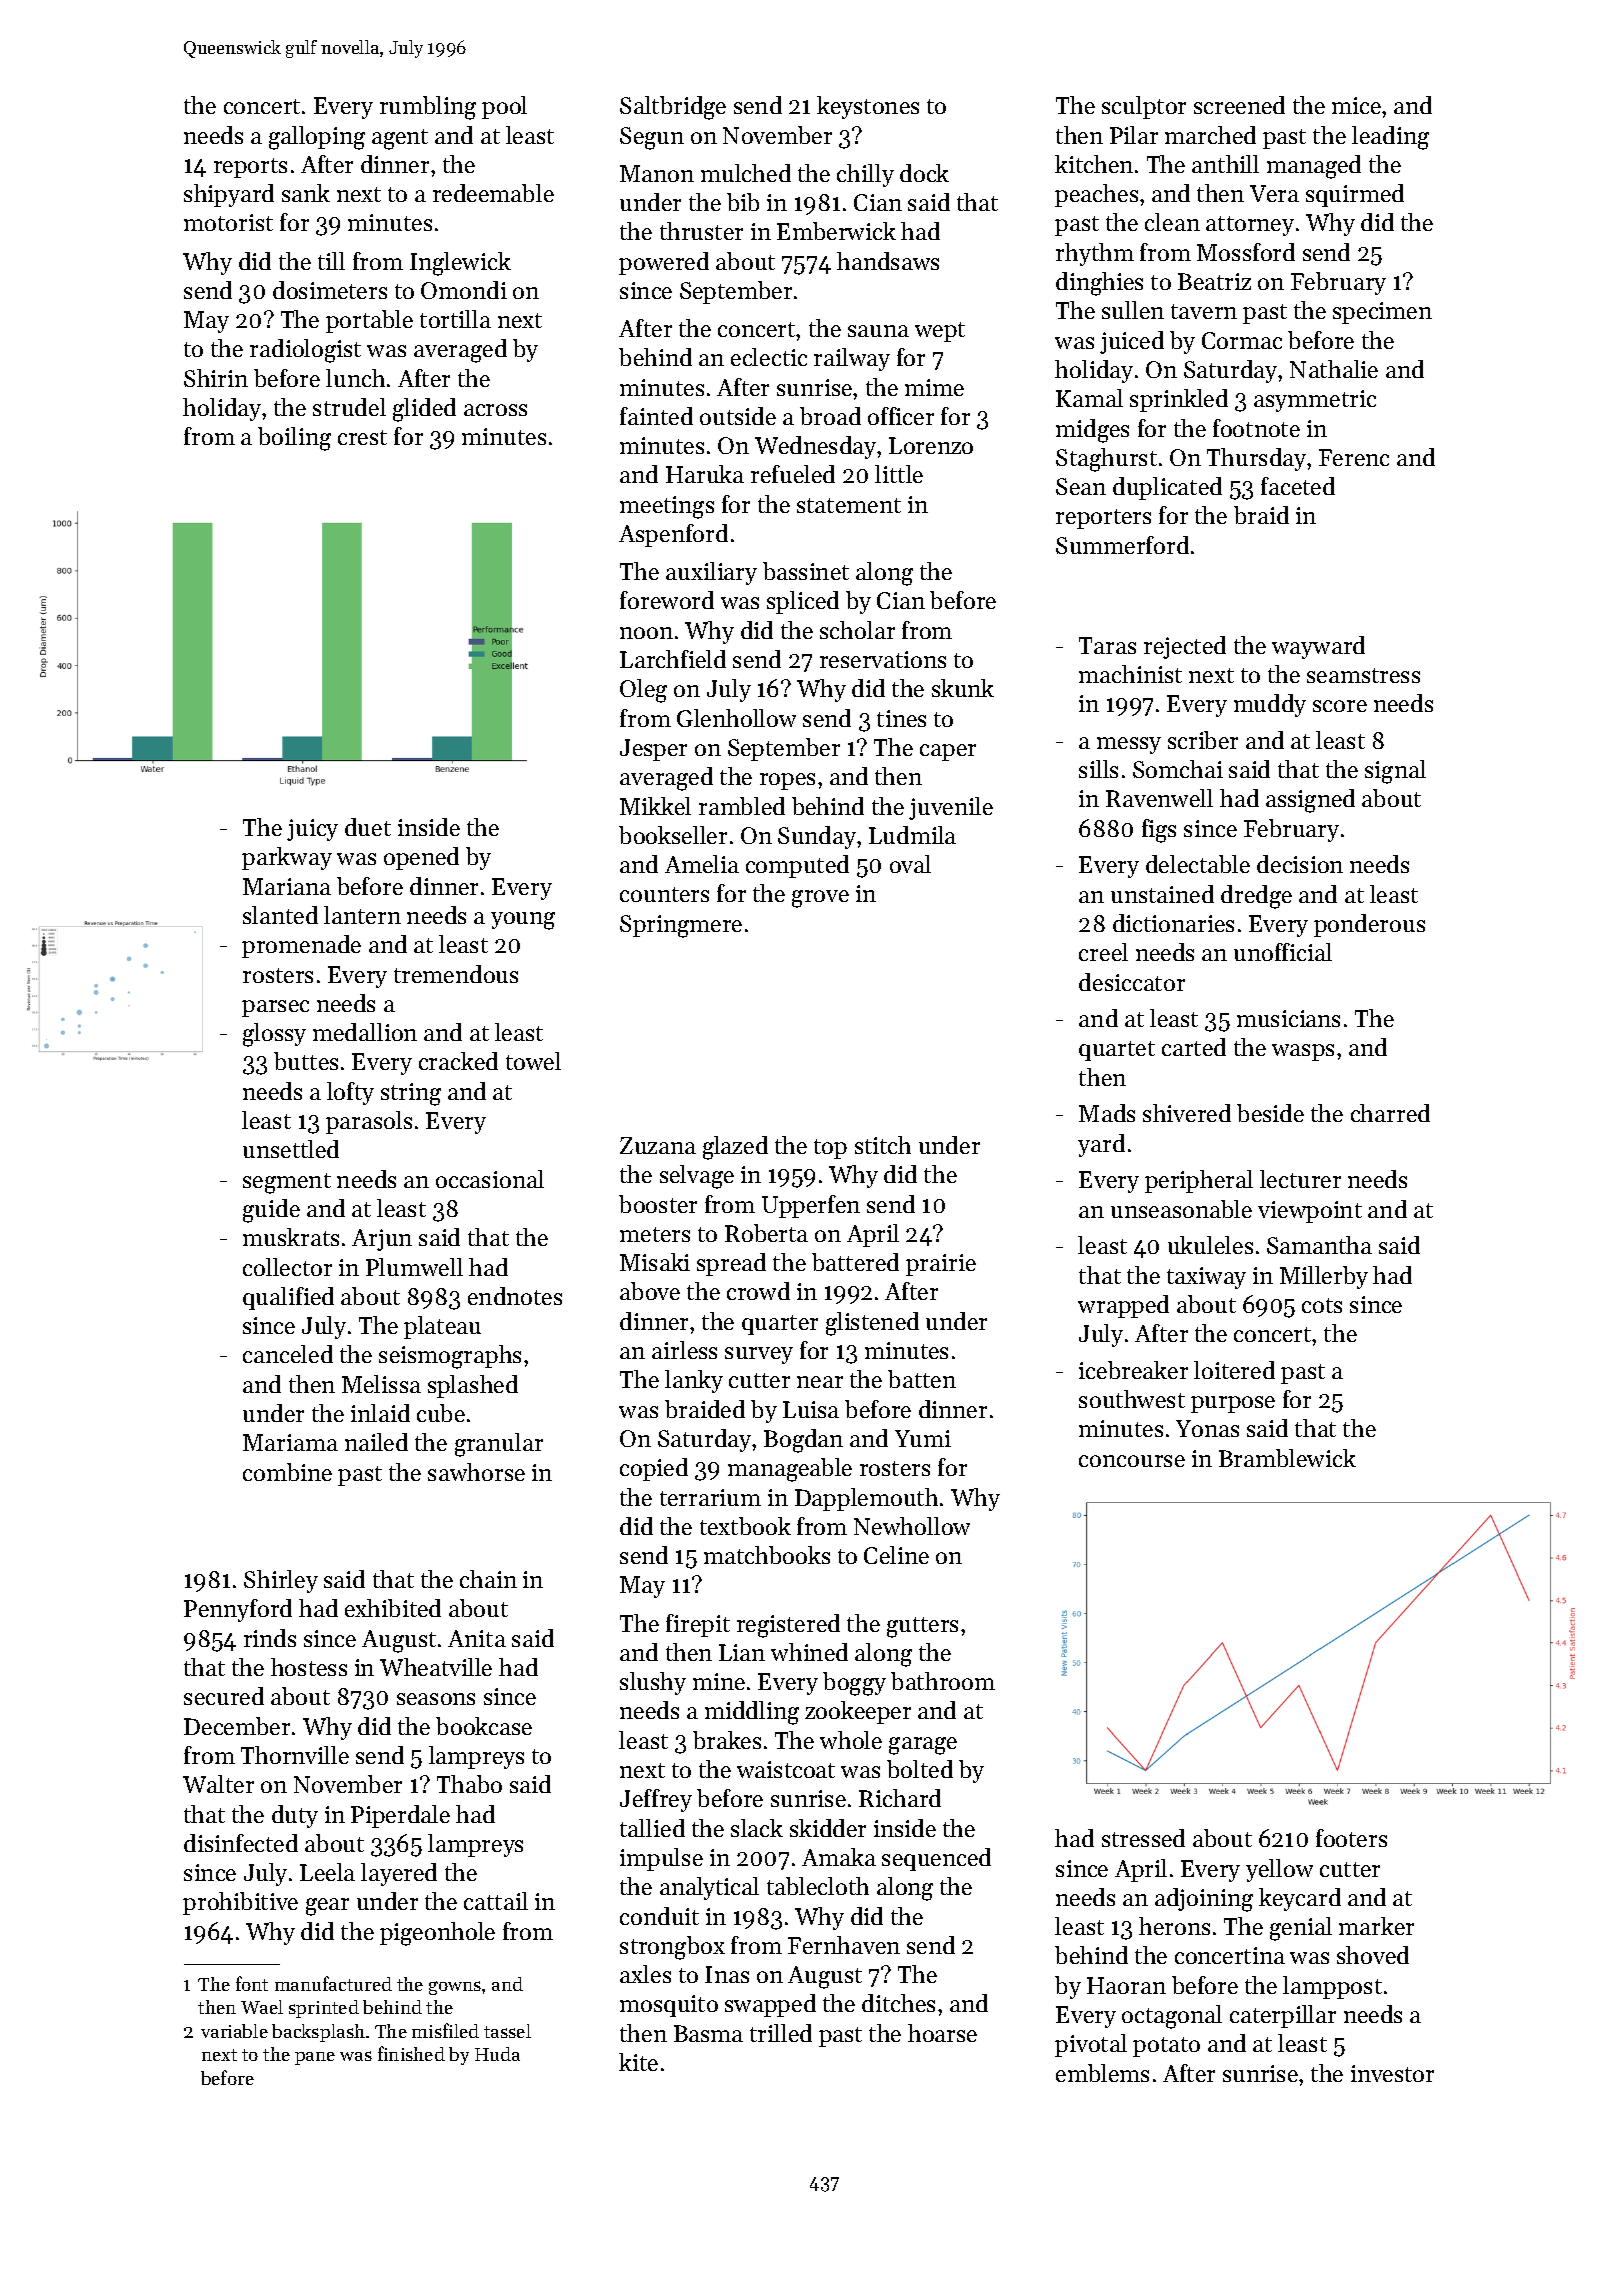 This image has width=1620, height=2292. Describe the element at coordinates (658, 1204) in the image. I see `booster` at that location.
